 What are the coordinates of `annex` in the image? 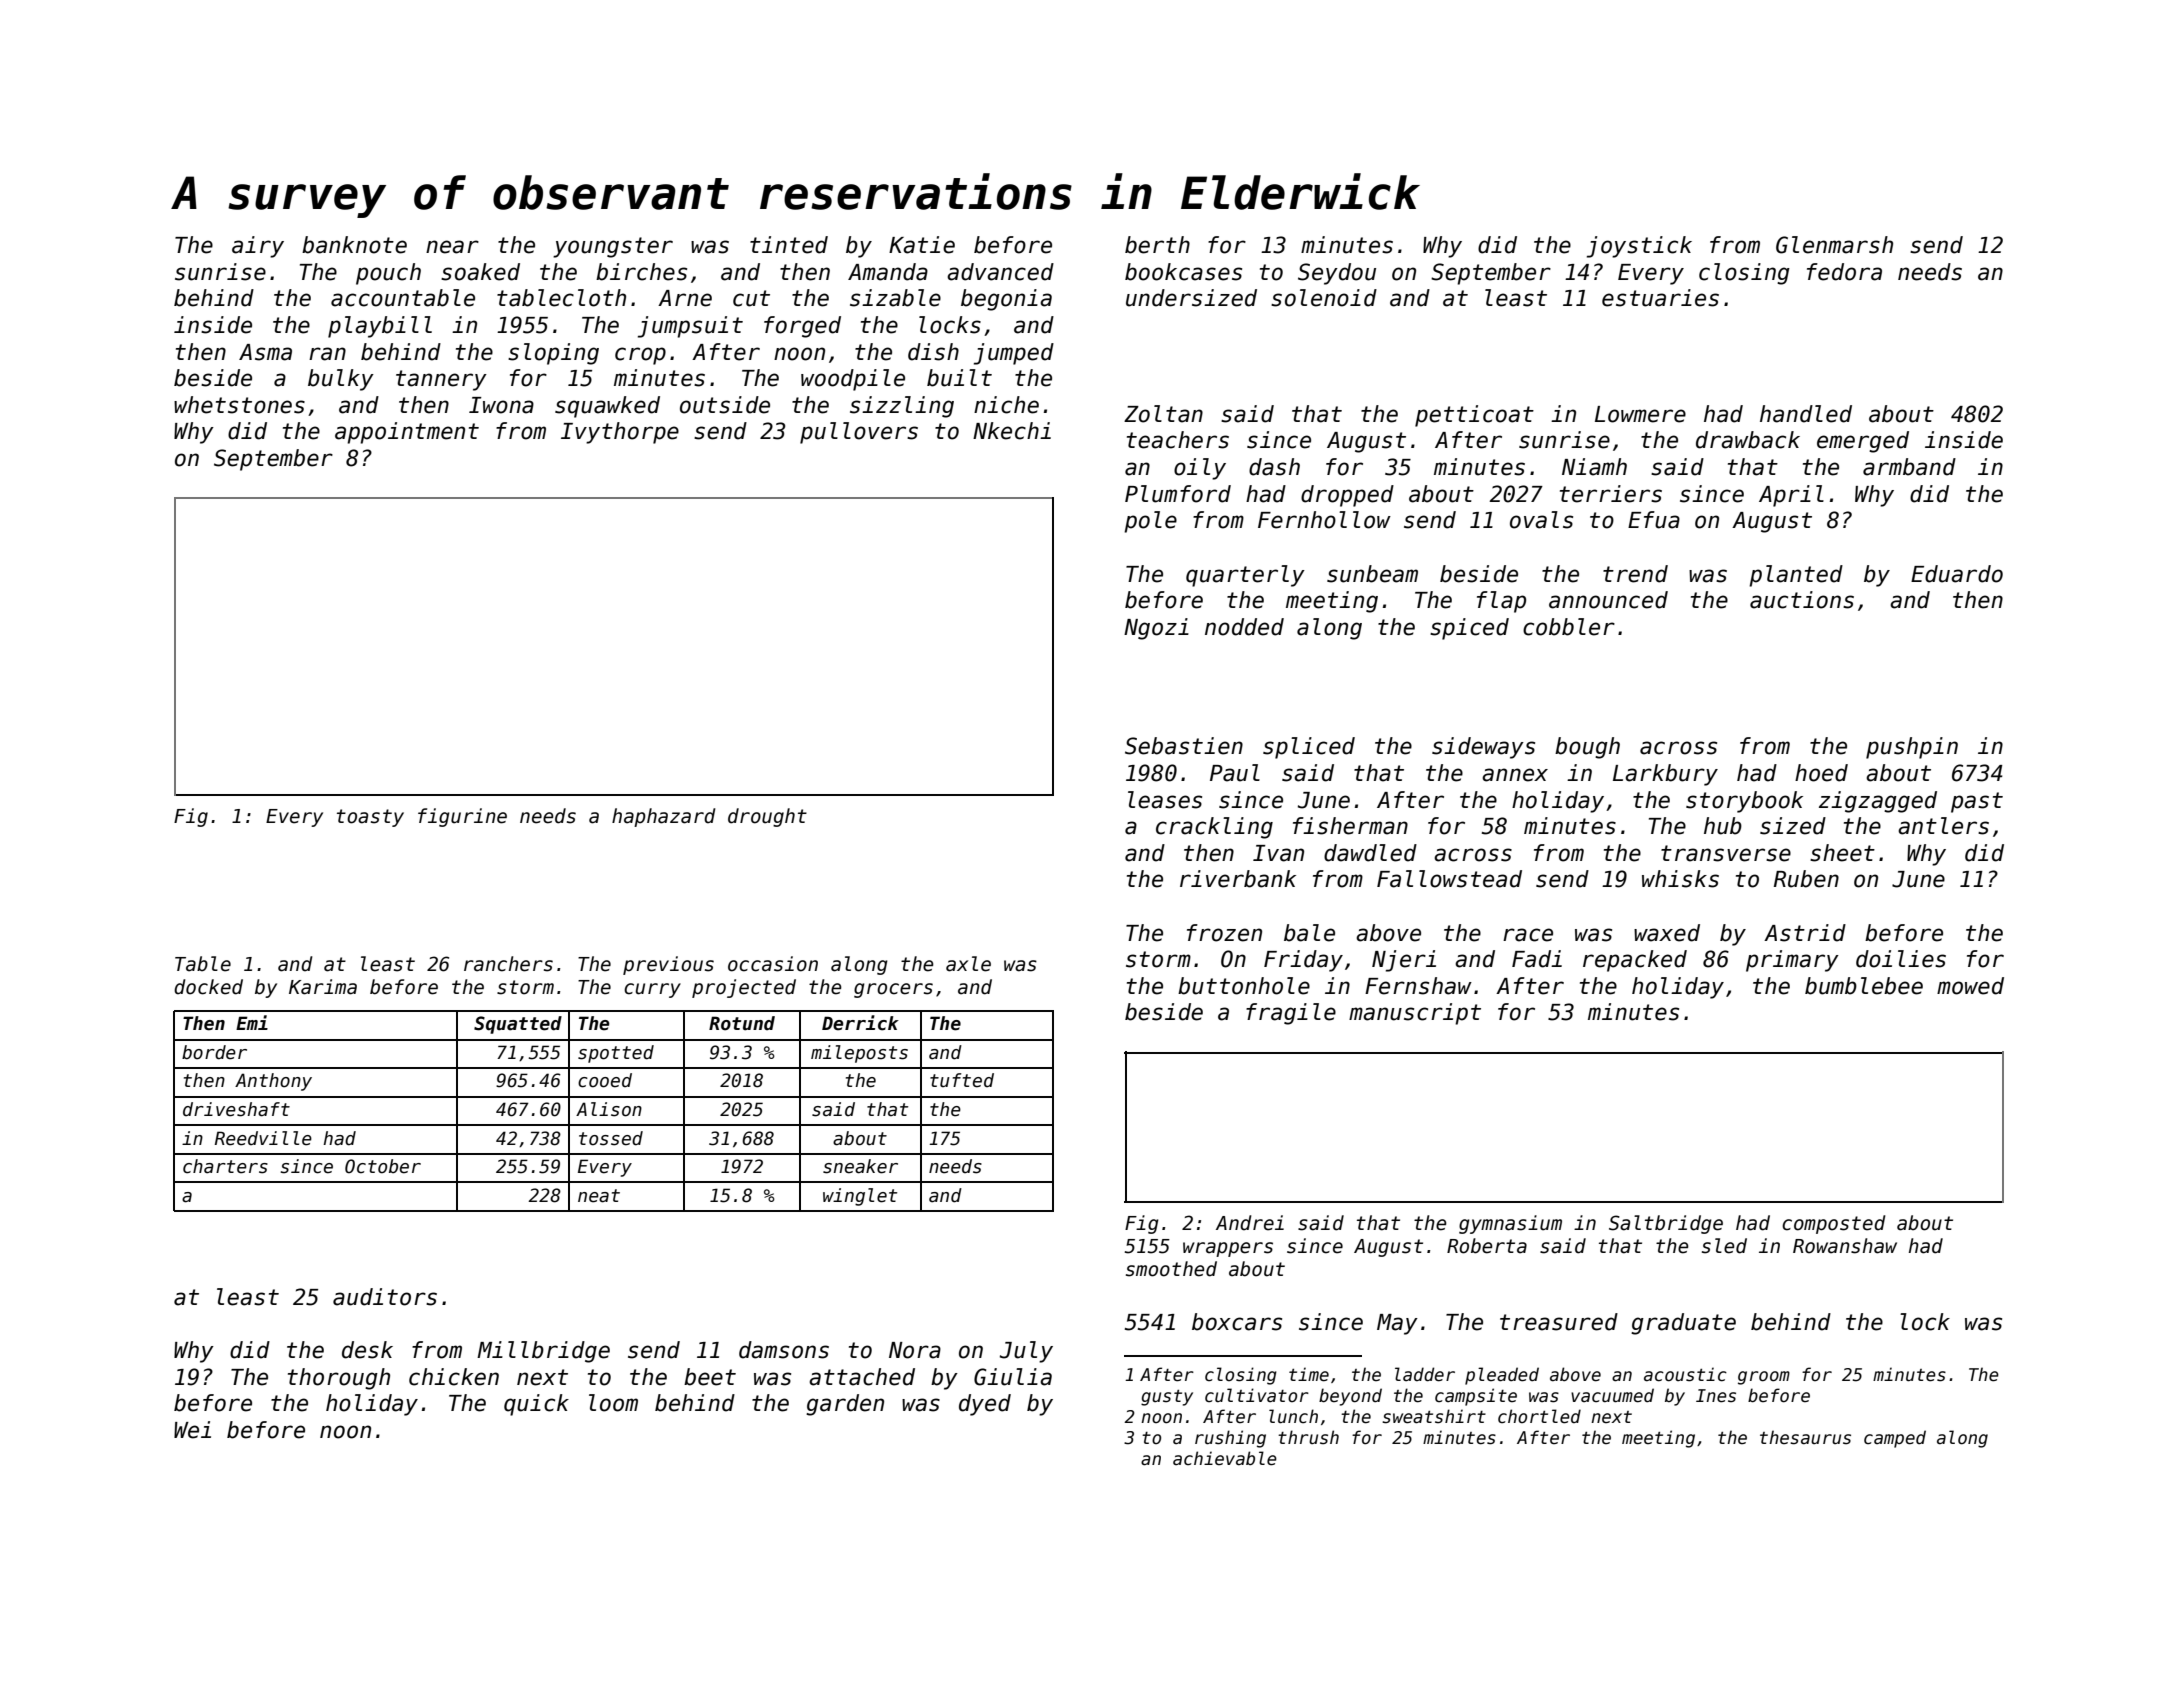 It's located at (1515, 775).
